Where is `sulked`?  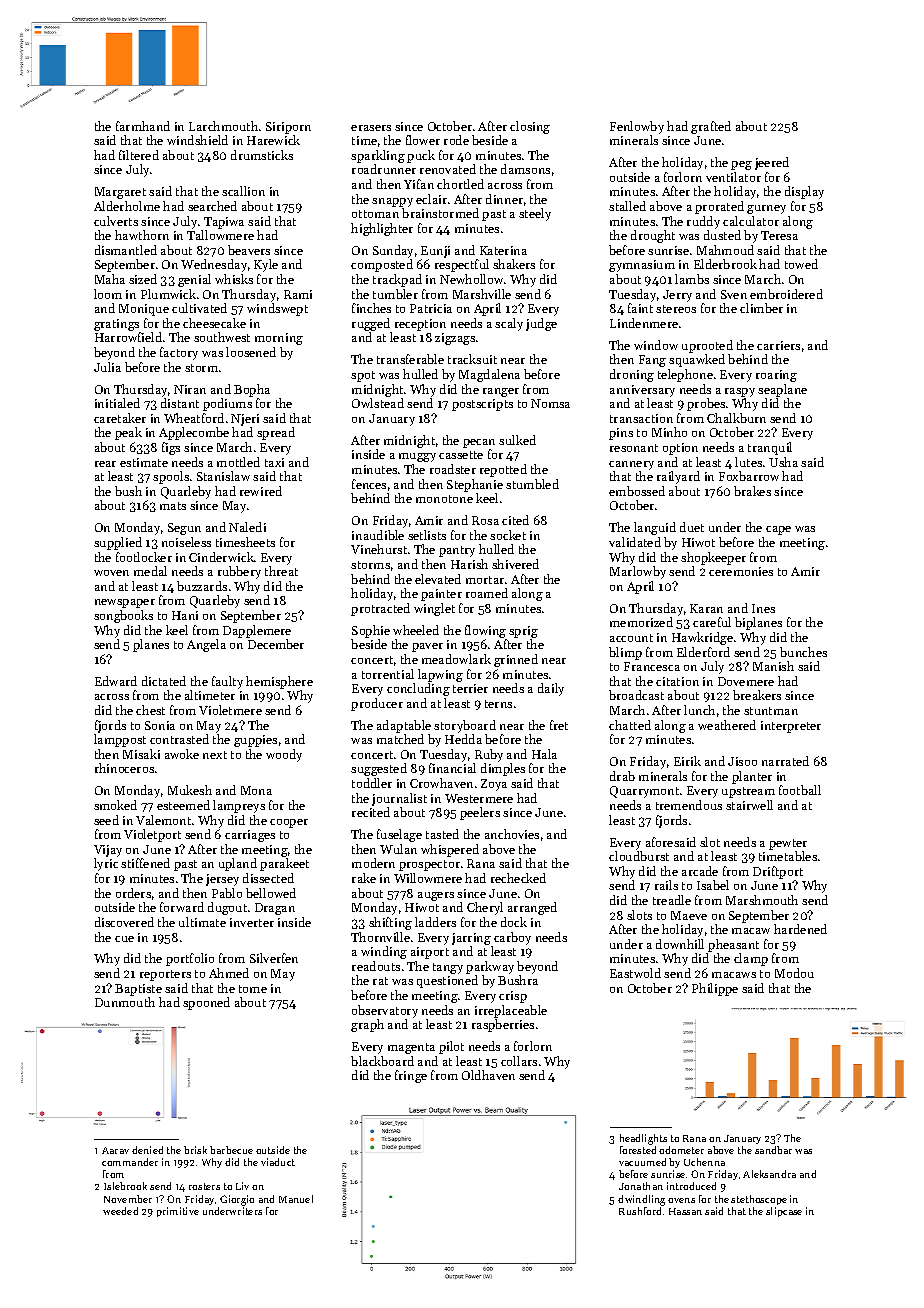
sulked is located at coordinates (517, 440).
